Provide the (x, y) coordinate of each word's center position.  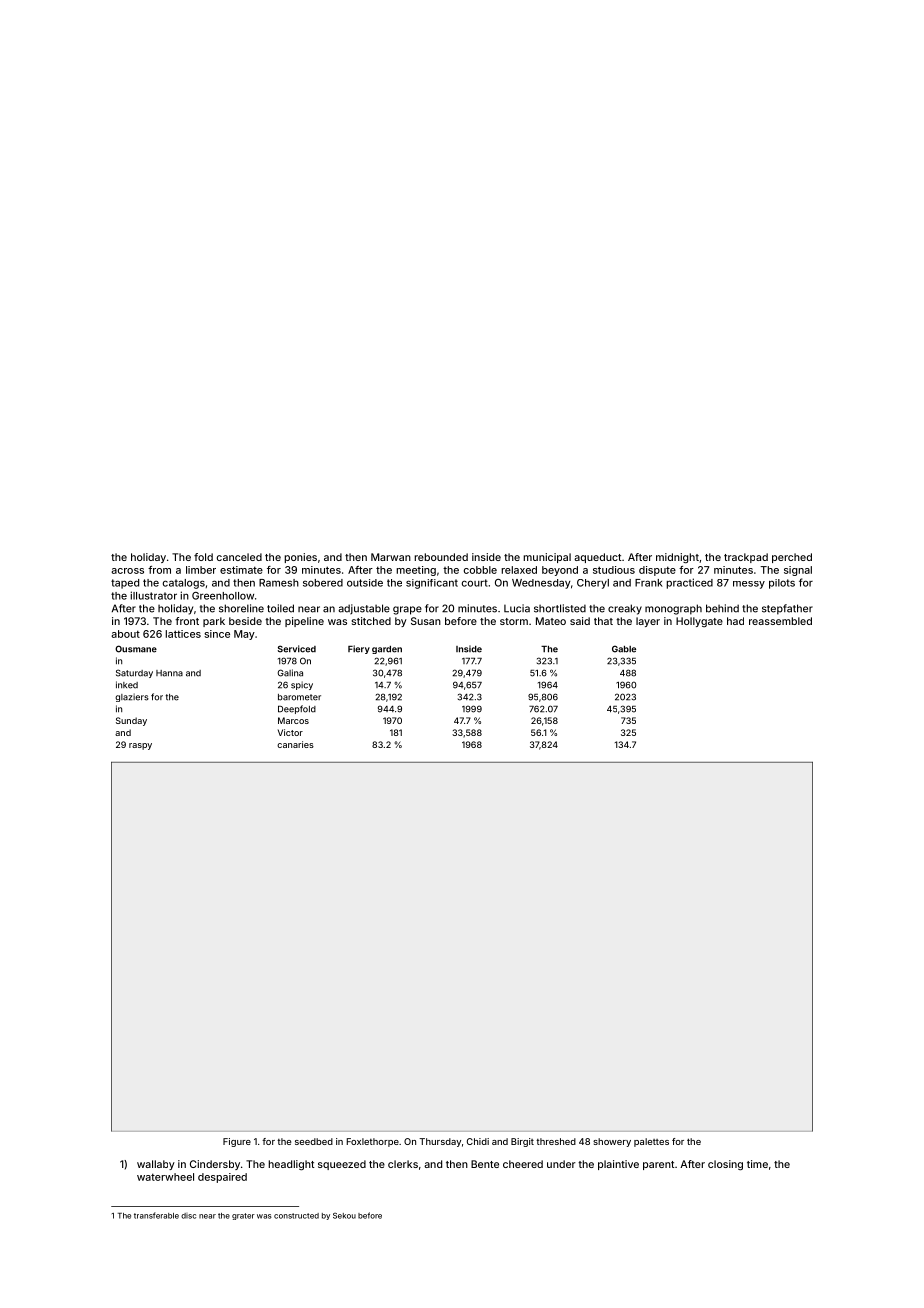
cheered (523, 1164)
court (474, 583)
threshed (556, 1141)
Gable (624, 649)
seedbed (314, 1141)
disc (188, 1216)
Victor (290, 732)
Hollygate (699, 622)
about (125, 634)
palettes (651, 1142)
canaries (295, 744)
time (757, 1164)
